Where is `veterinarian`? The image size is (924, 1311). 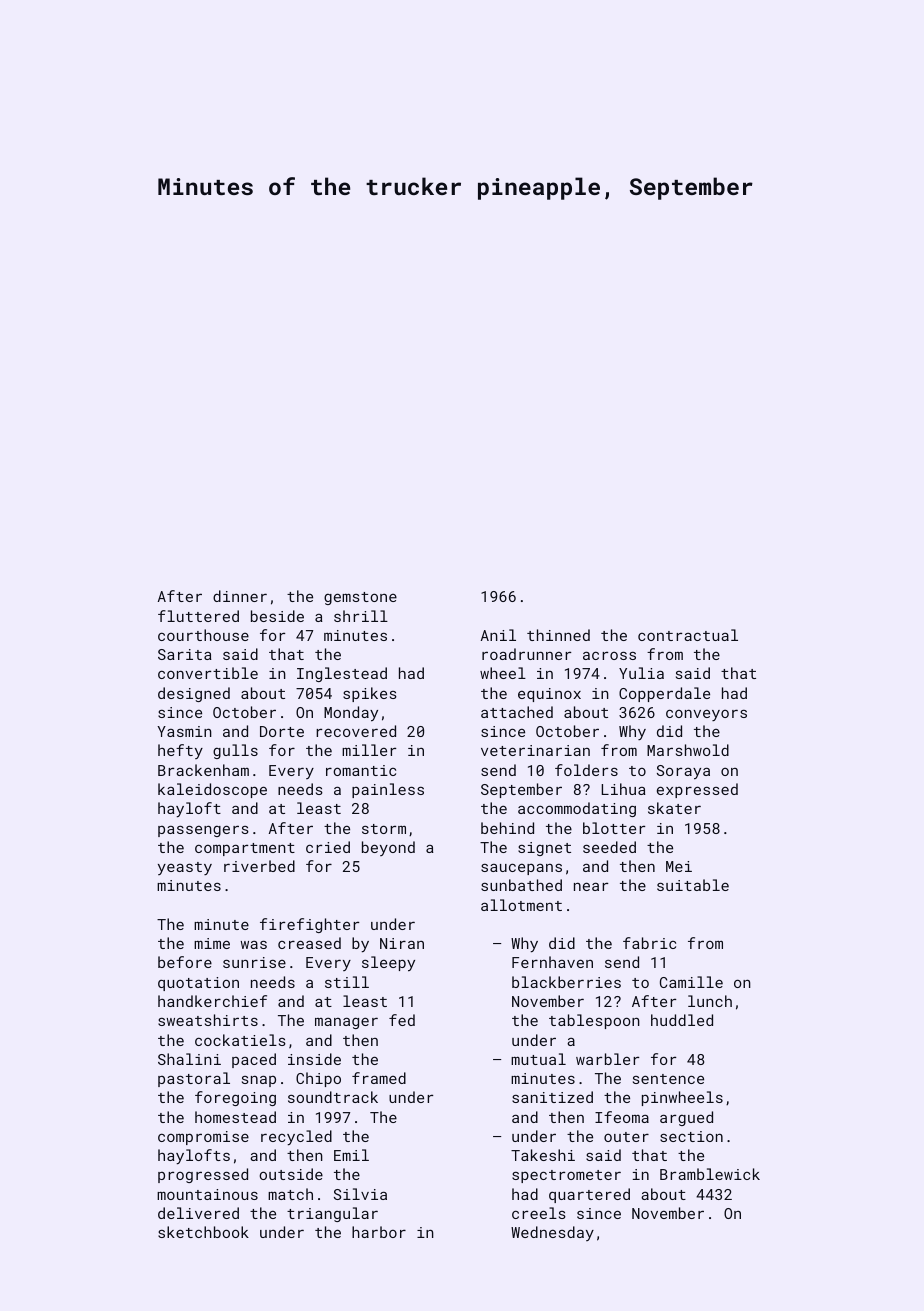
veterinarian is located at coordinates (535, 750).
